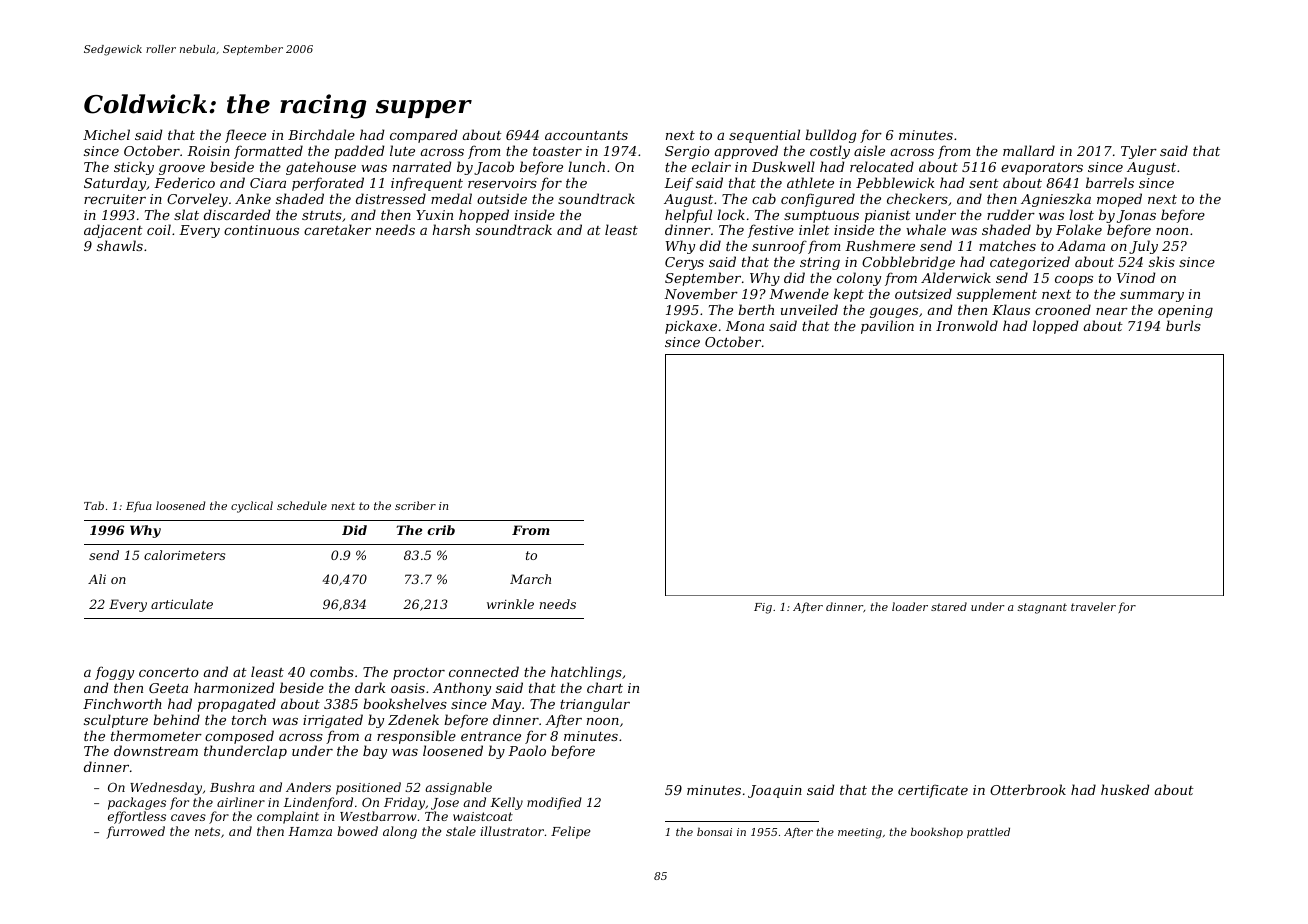 The width and height of the screenshot is (1308, 924). Describe the element at coordinates (252, 507) in the screenshot. I see `cyclical` at that location.
